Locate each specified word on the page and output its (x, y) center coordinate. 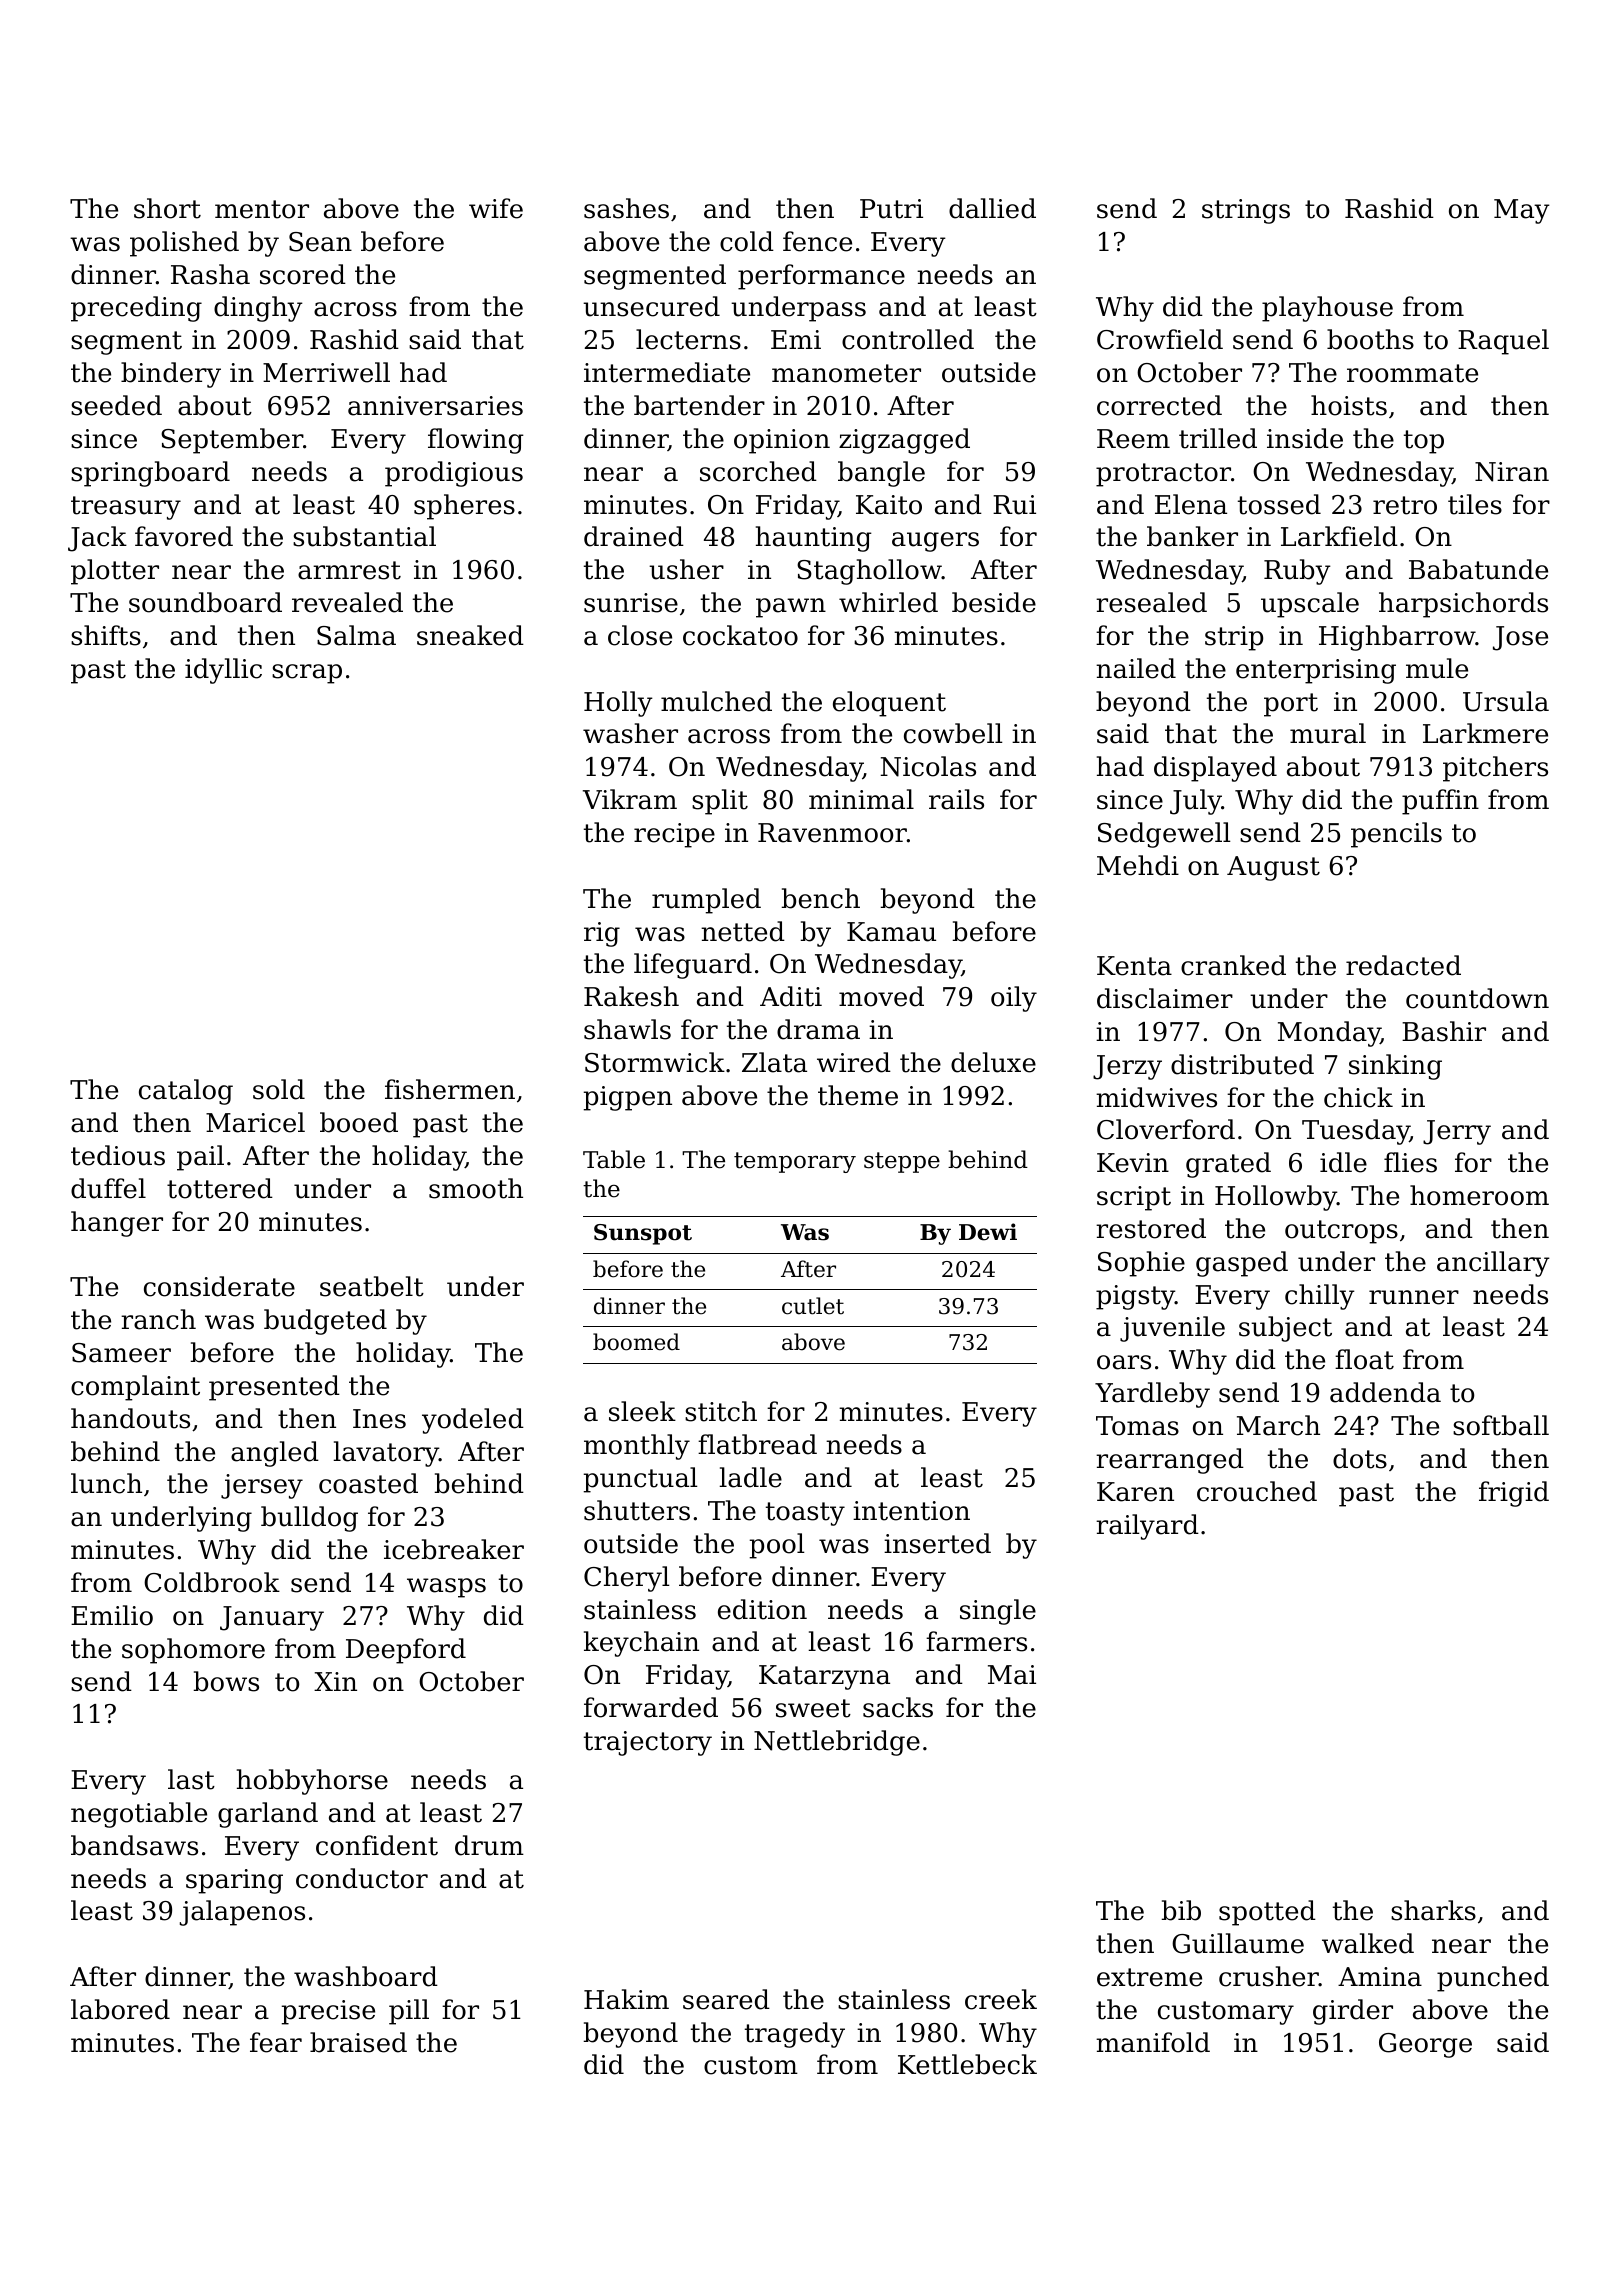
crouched (1257, 1491)
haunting (814, 539)
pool (777, 1546)
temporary (795, 1162)
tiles (1475, 504)
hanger (117, 1224)
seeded (116, 405)
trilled (1218, 438)
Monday (1329, 1034)
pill (409, 2012)
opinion (782, 441)
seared (726, 1999)
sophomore (193, 1651)
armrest (349, 570)
